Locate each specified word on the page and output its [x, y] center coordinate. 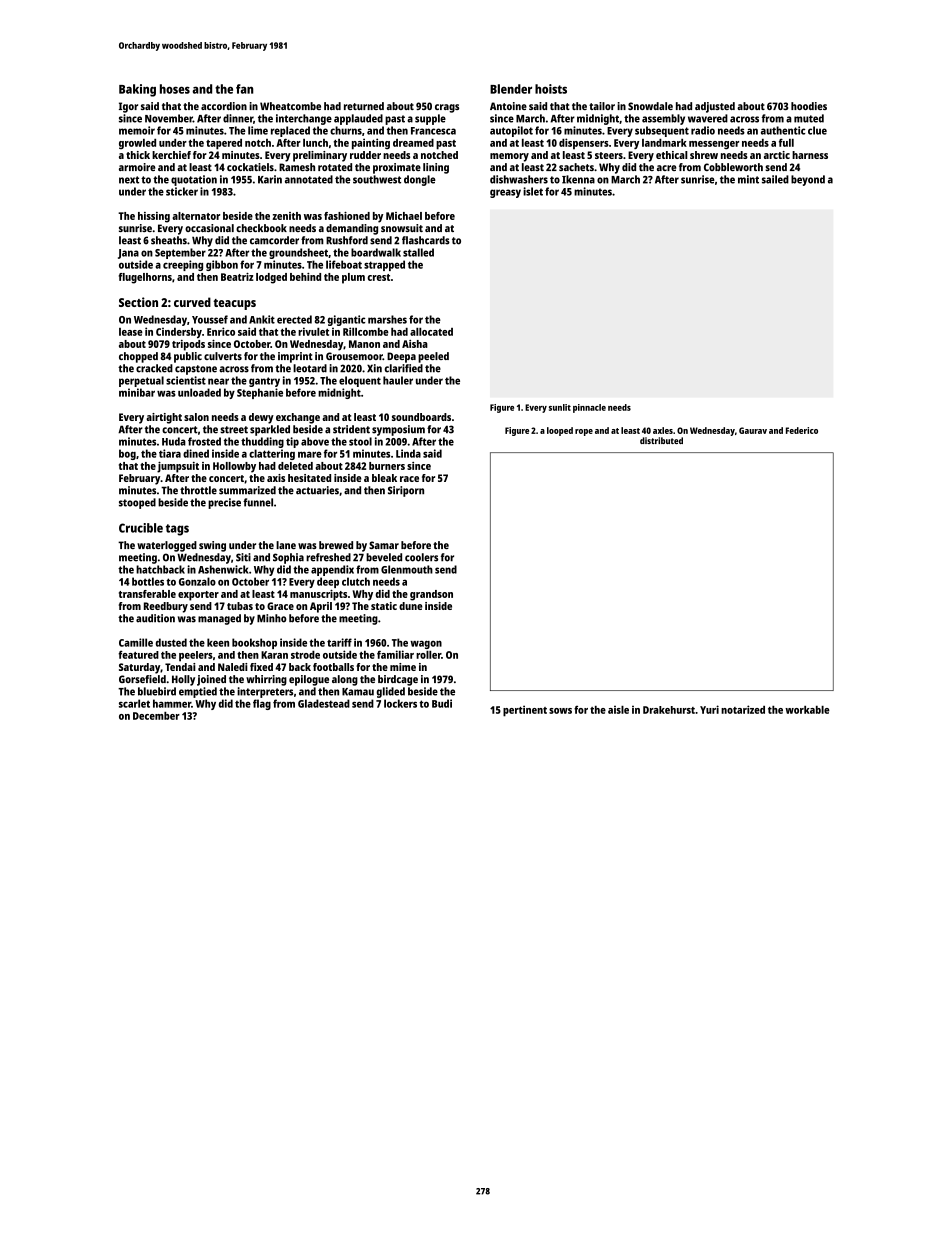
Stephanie [260, 393]
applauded [358, 119]
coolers [421, 557]
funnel [258, 502]
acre [667, 168]
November [169, 118]
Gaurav [753, 430]
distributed [661, 440]
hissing [154, 217]
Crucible [141, 528]
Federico [802, 430]
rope [584, 432]
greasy [505, 193]
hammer [172, 703]
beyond [808, 180]
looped [560, 431]
